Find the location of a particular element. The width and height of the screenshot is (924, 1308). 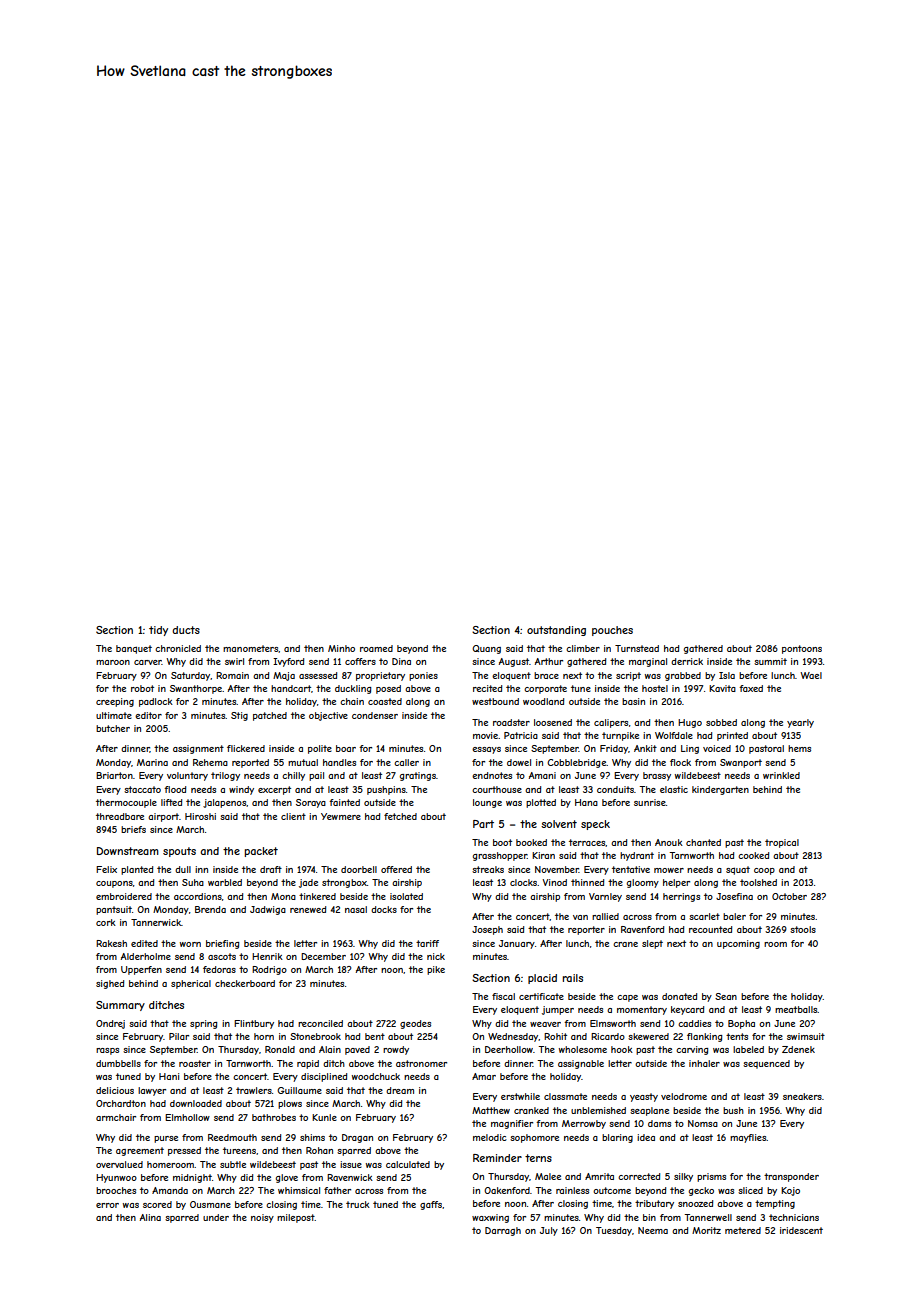

docks is located at coordinates (384, 909).
